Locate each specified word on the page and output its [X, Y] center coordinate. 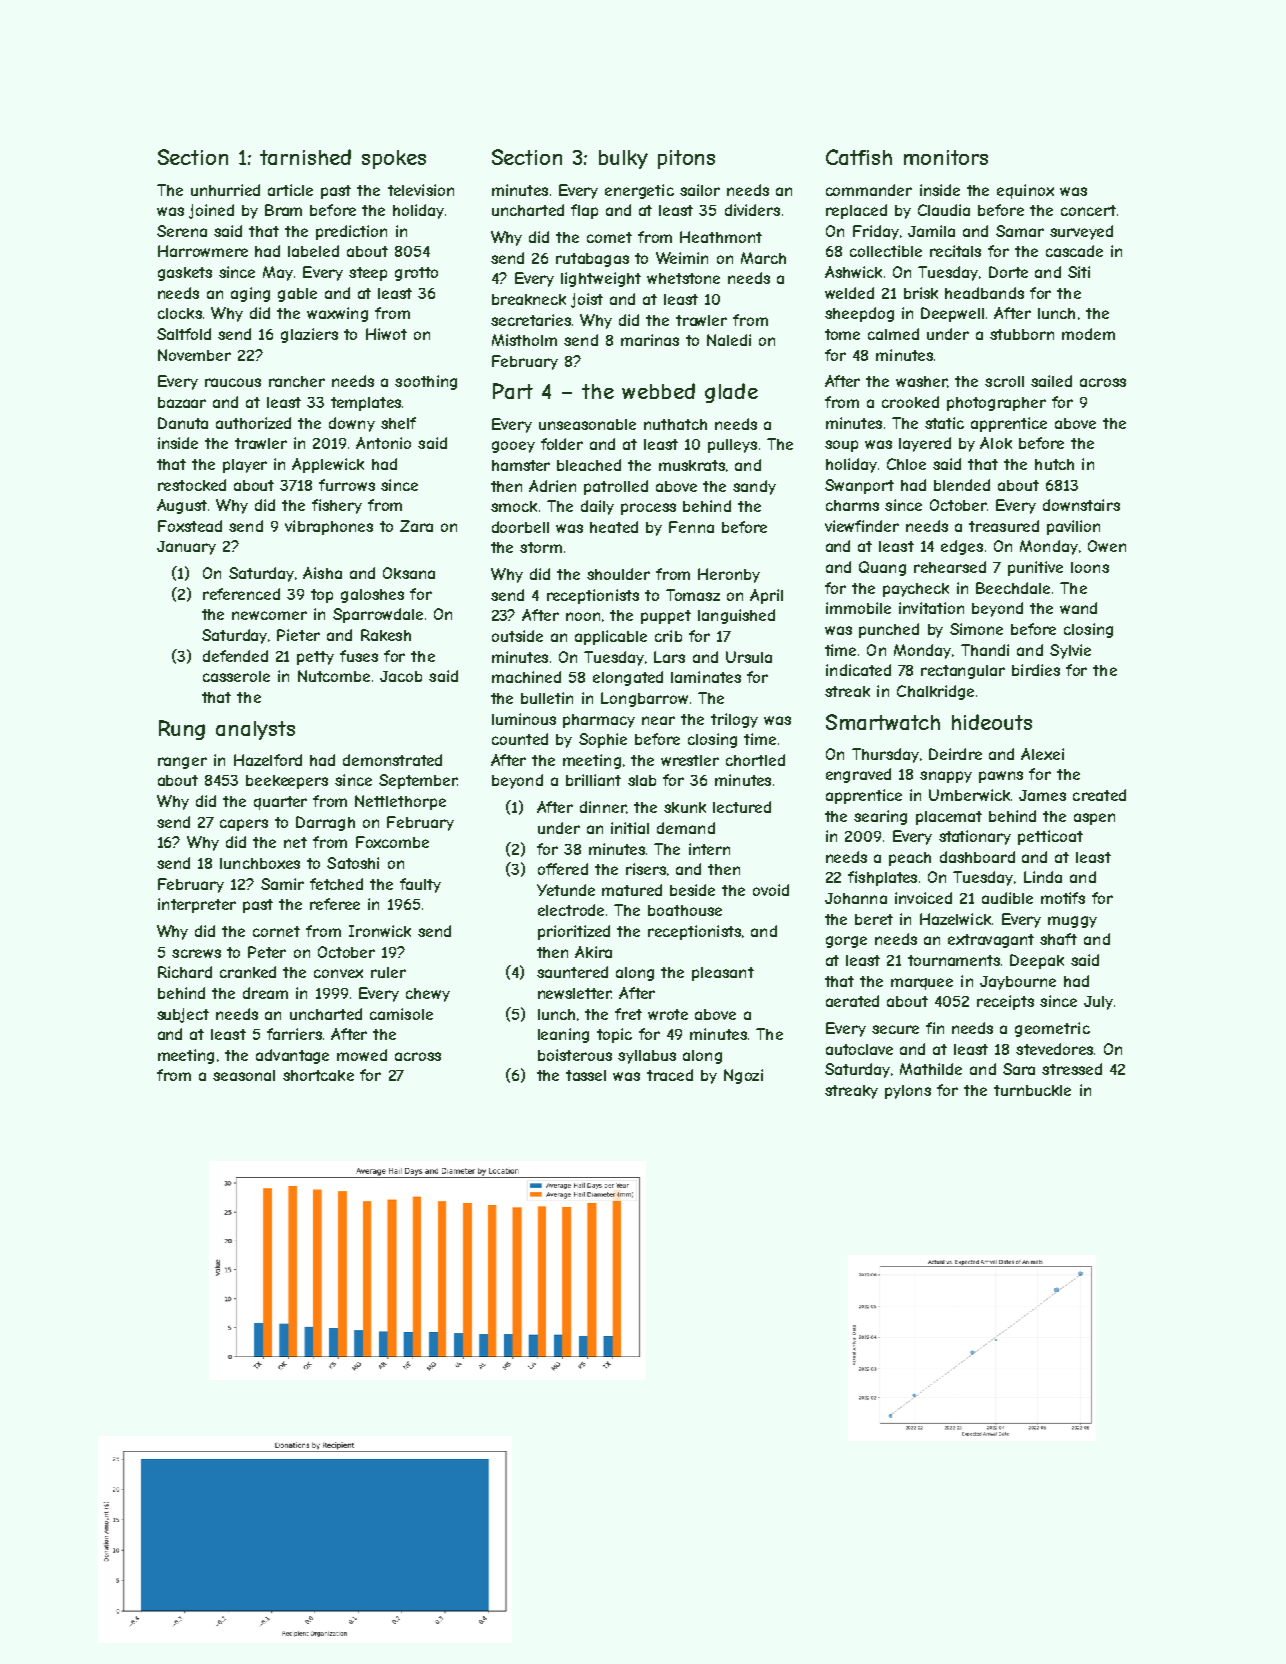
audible [1007, 898]
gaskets [185, 274]
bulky [623, 159]
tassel [586, 1075]
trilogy [734, 720]
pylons [908, 1092]
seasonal [244, 1075]
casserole [236, 676]
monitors [946, 157]
